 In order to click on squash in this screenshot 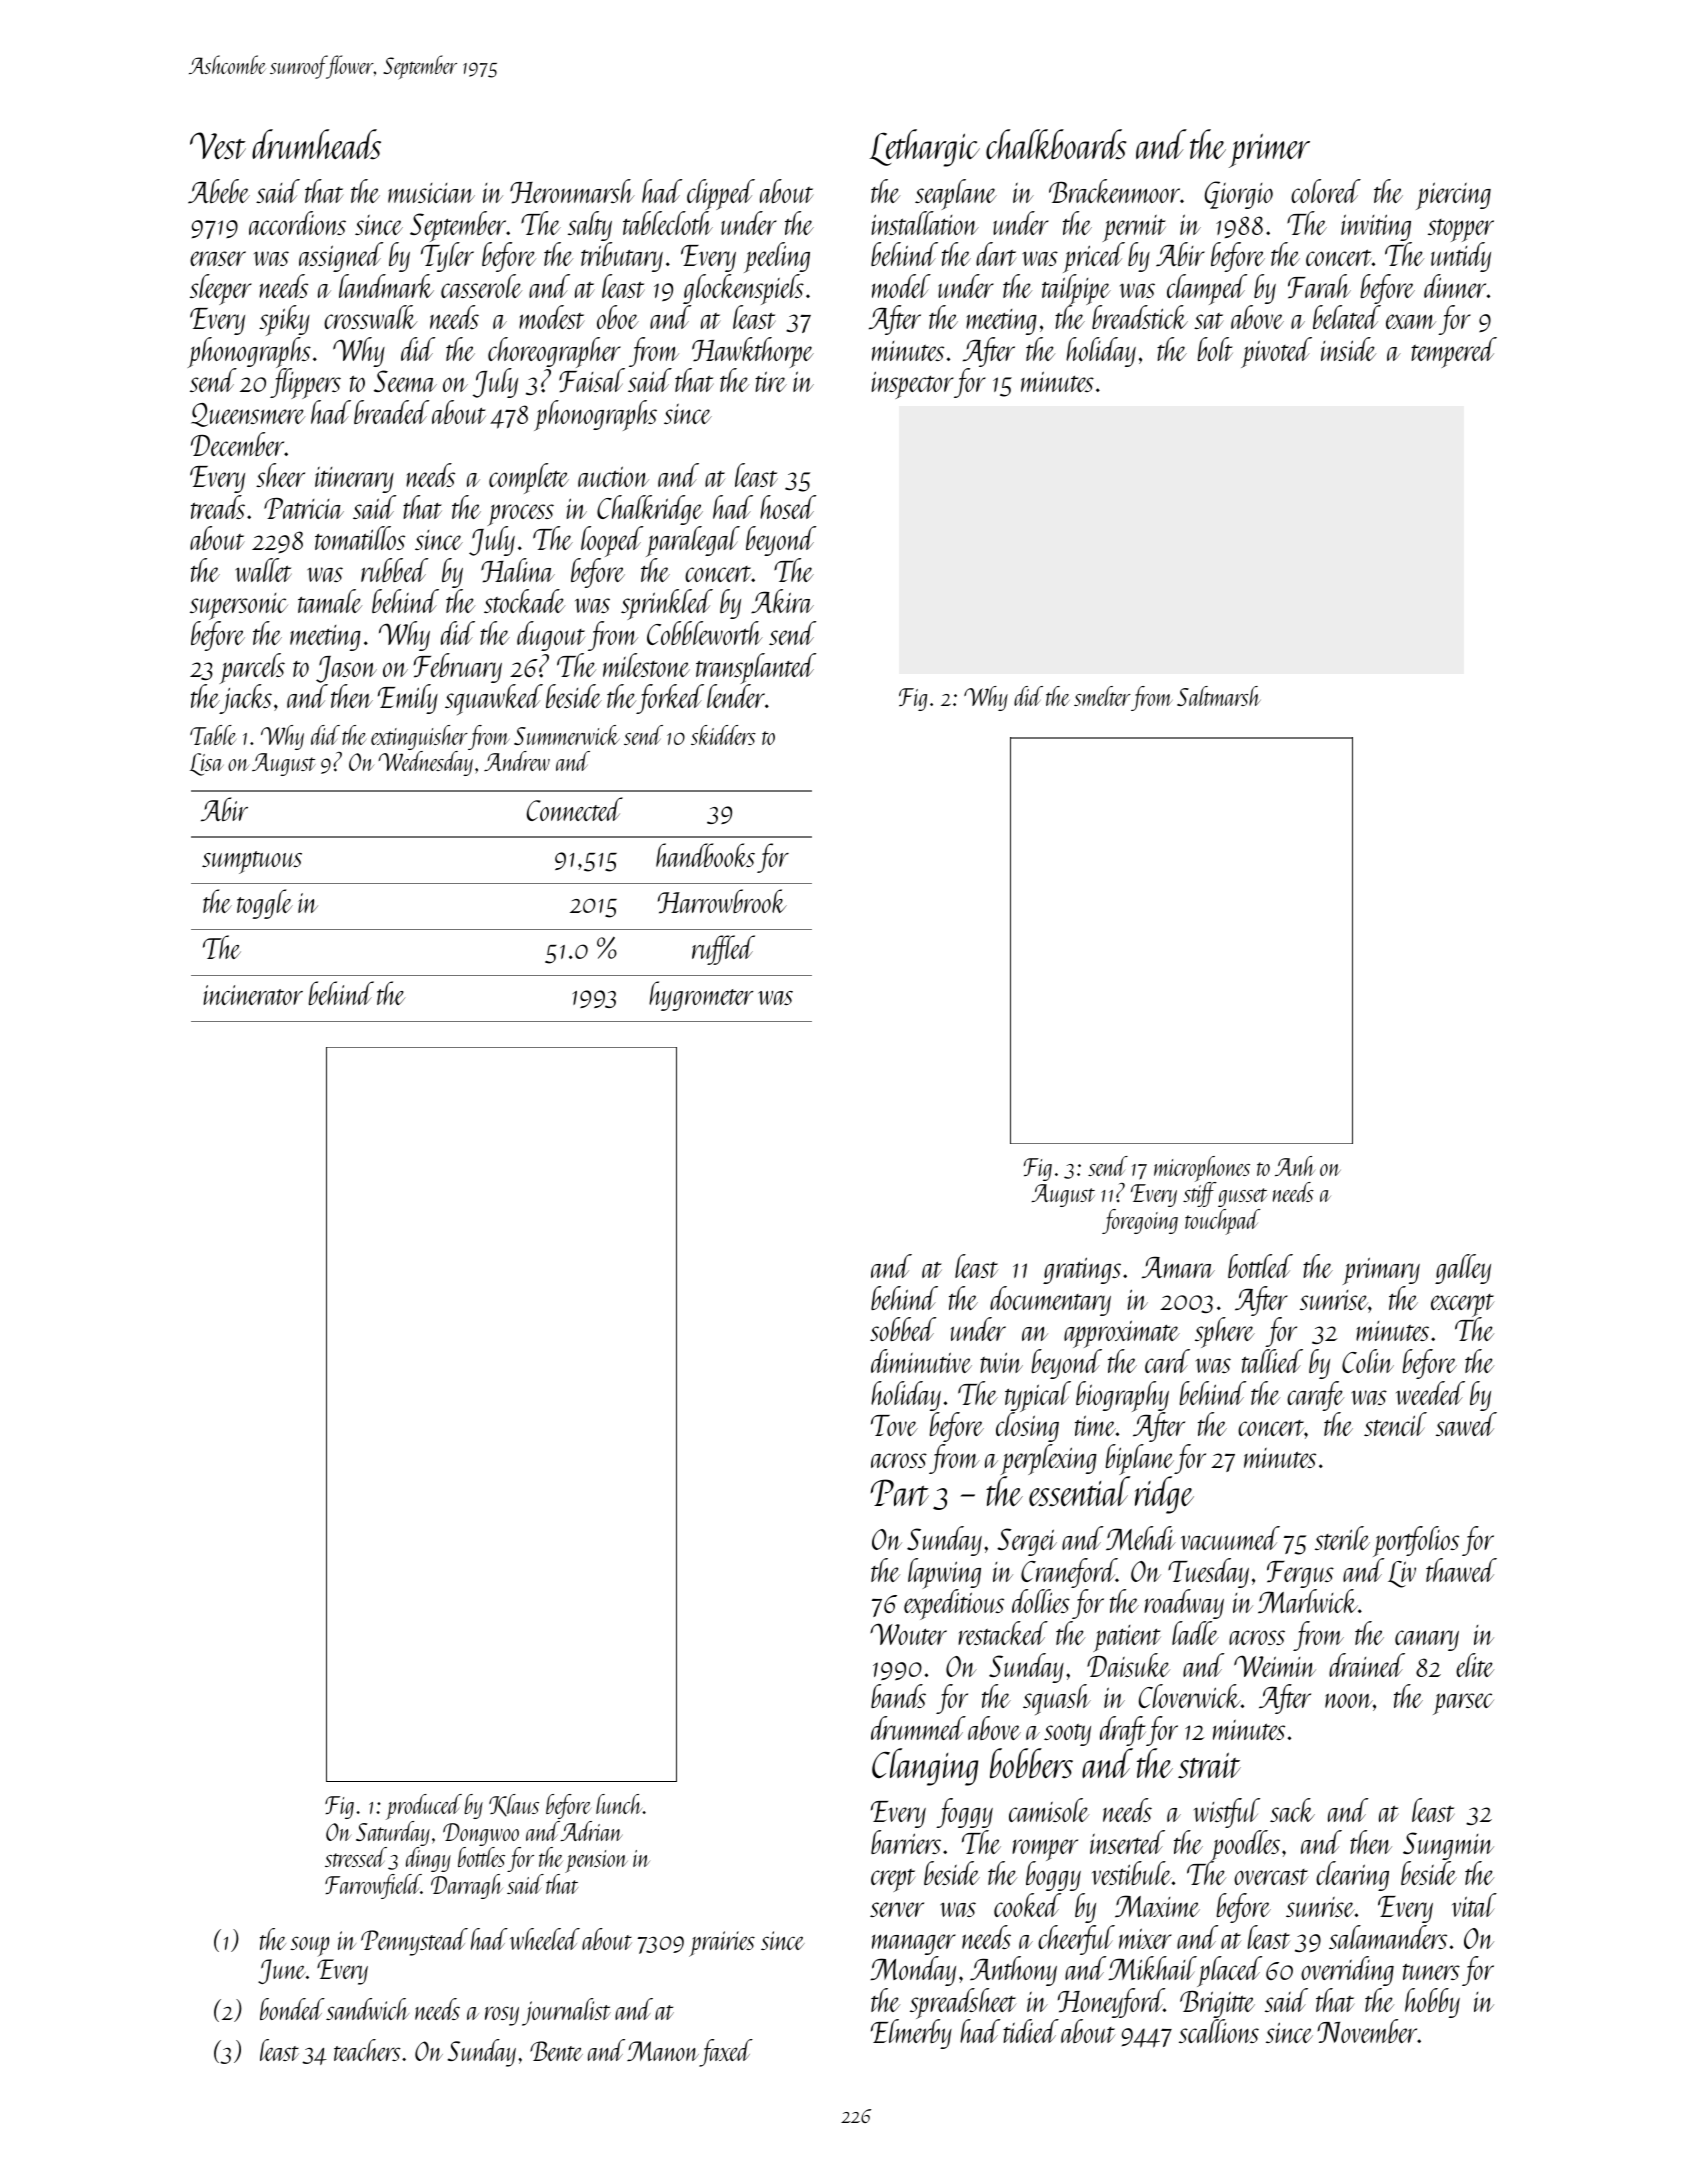, I will do `click(1057, 1699)`.
